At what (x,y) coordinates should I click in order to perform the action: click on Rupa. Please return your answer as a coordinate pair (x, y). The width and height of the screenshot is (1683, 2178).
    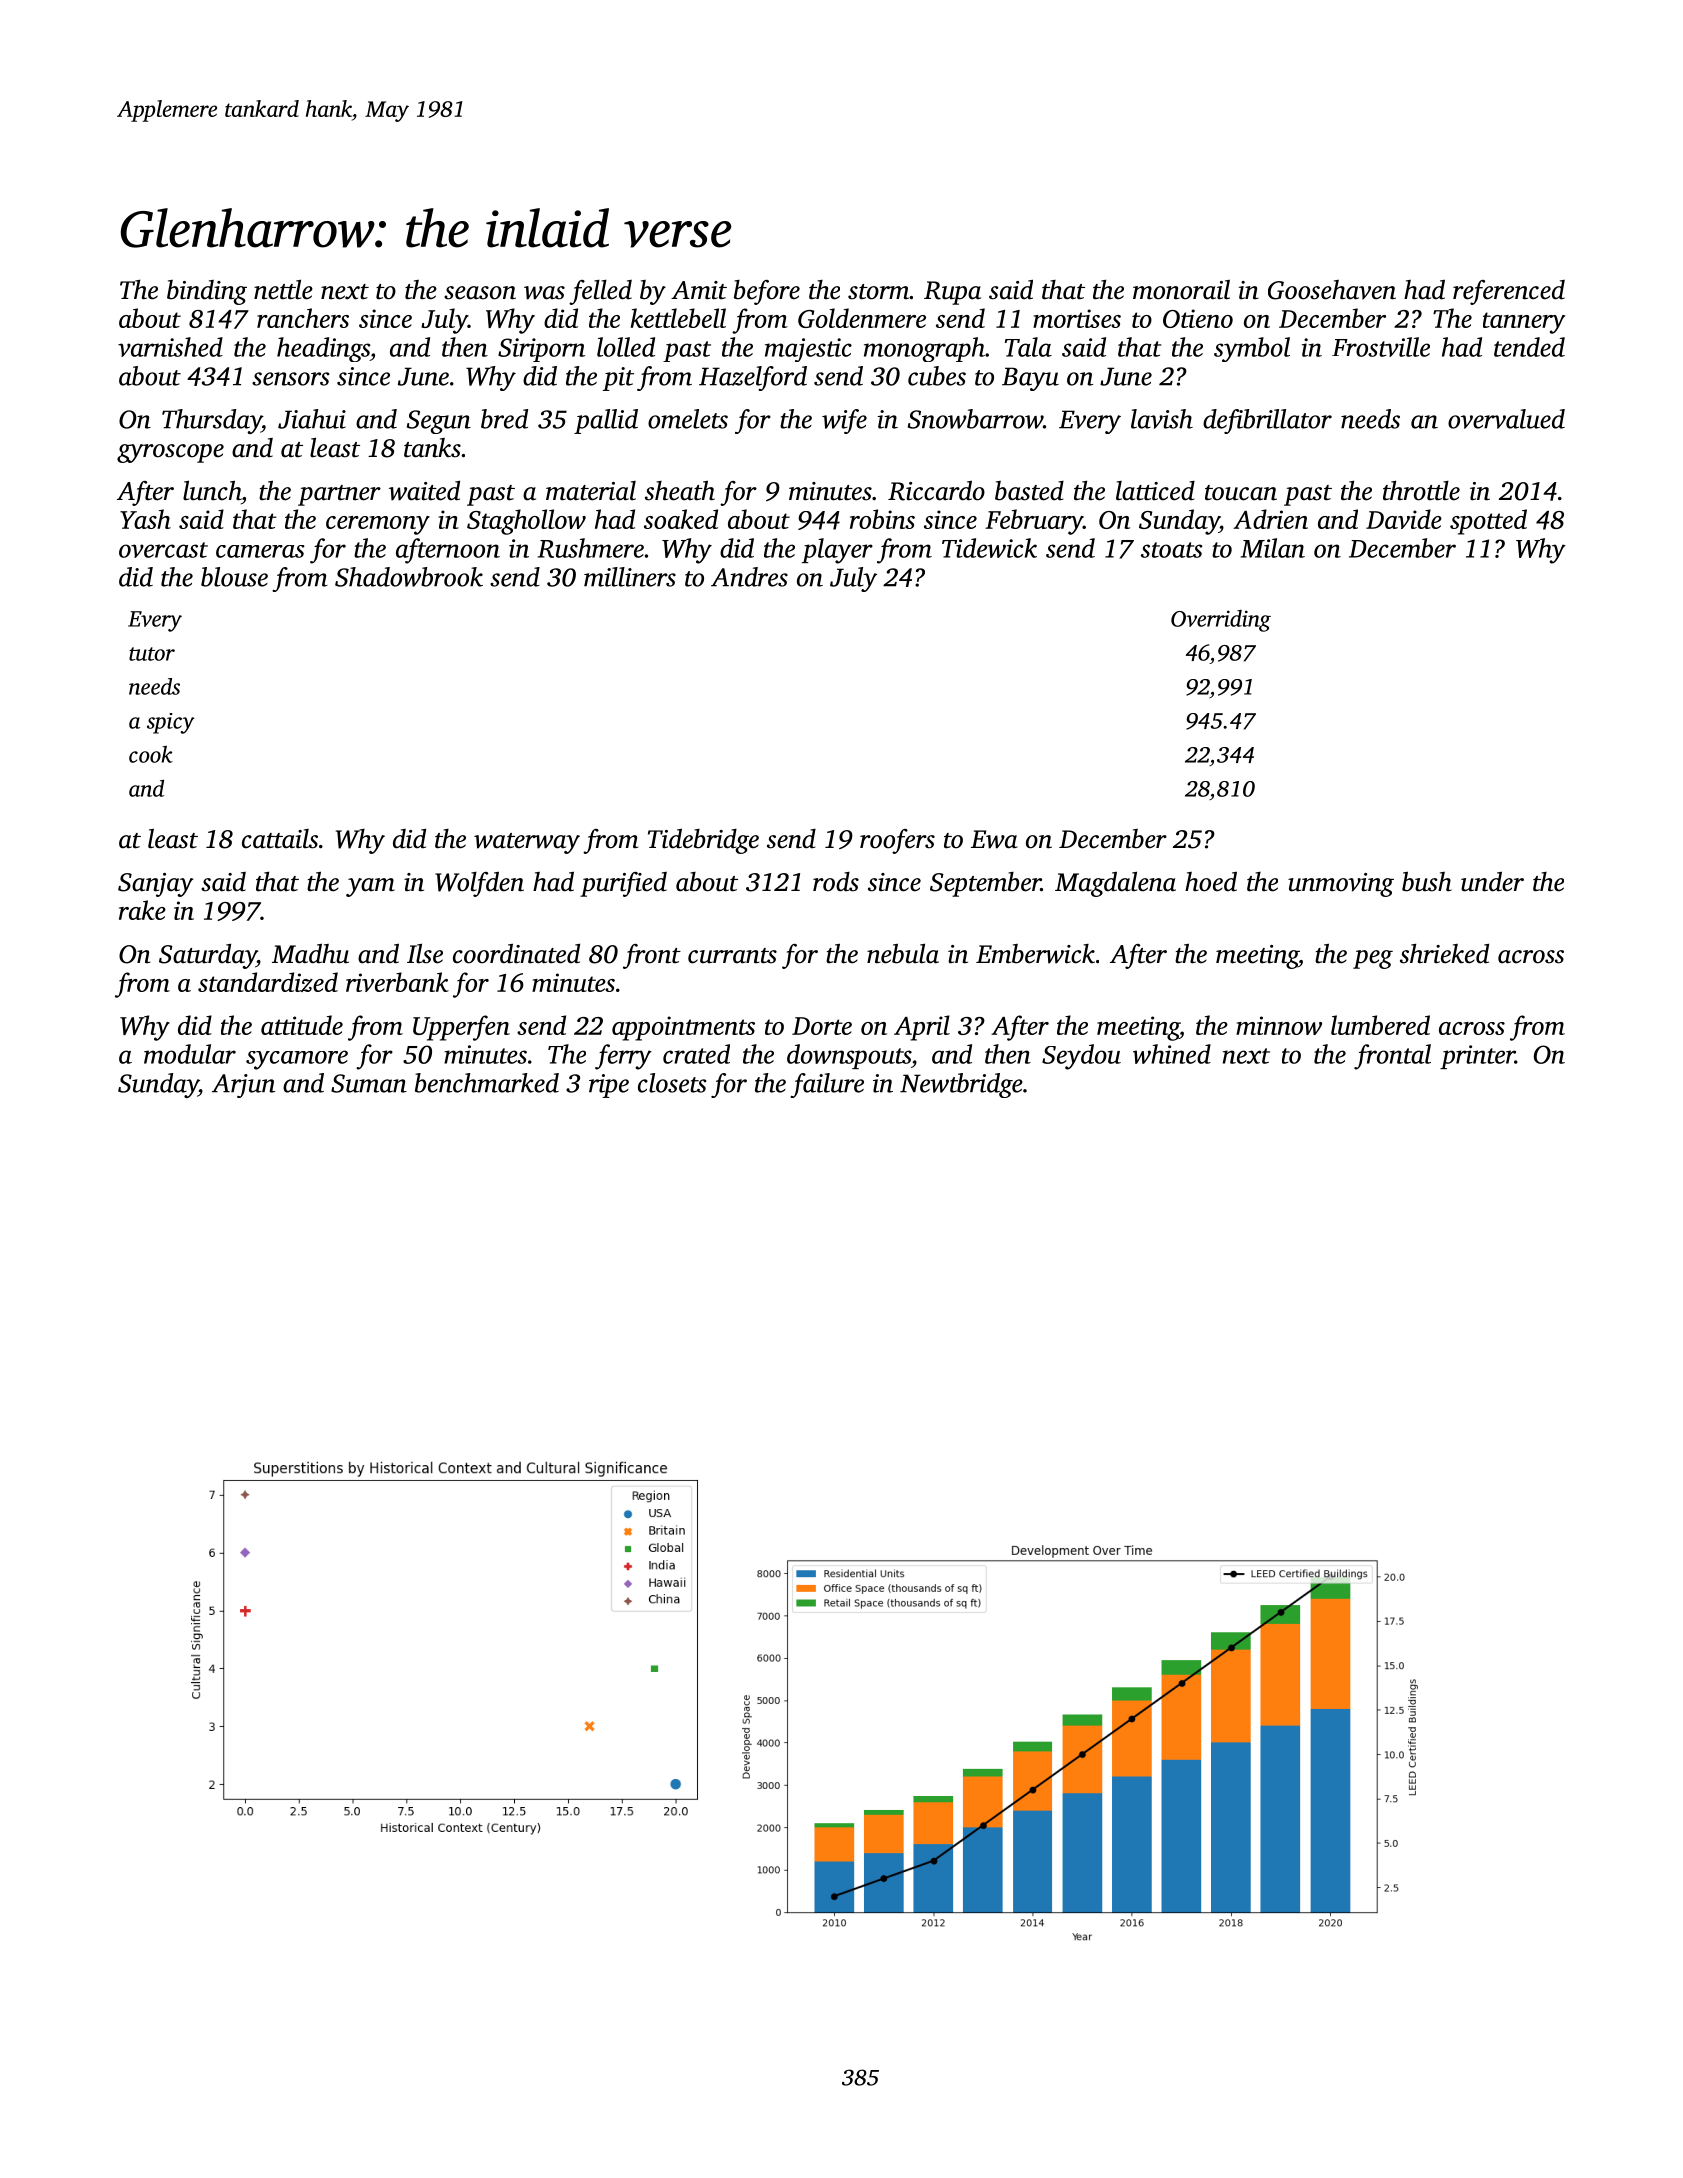
    Looking at the image, I should click on (952, 293).
